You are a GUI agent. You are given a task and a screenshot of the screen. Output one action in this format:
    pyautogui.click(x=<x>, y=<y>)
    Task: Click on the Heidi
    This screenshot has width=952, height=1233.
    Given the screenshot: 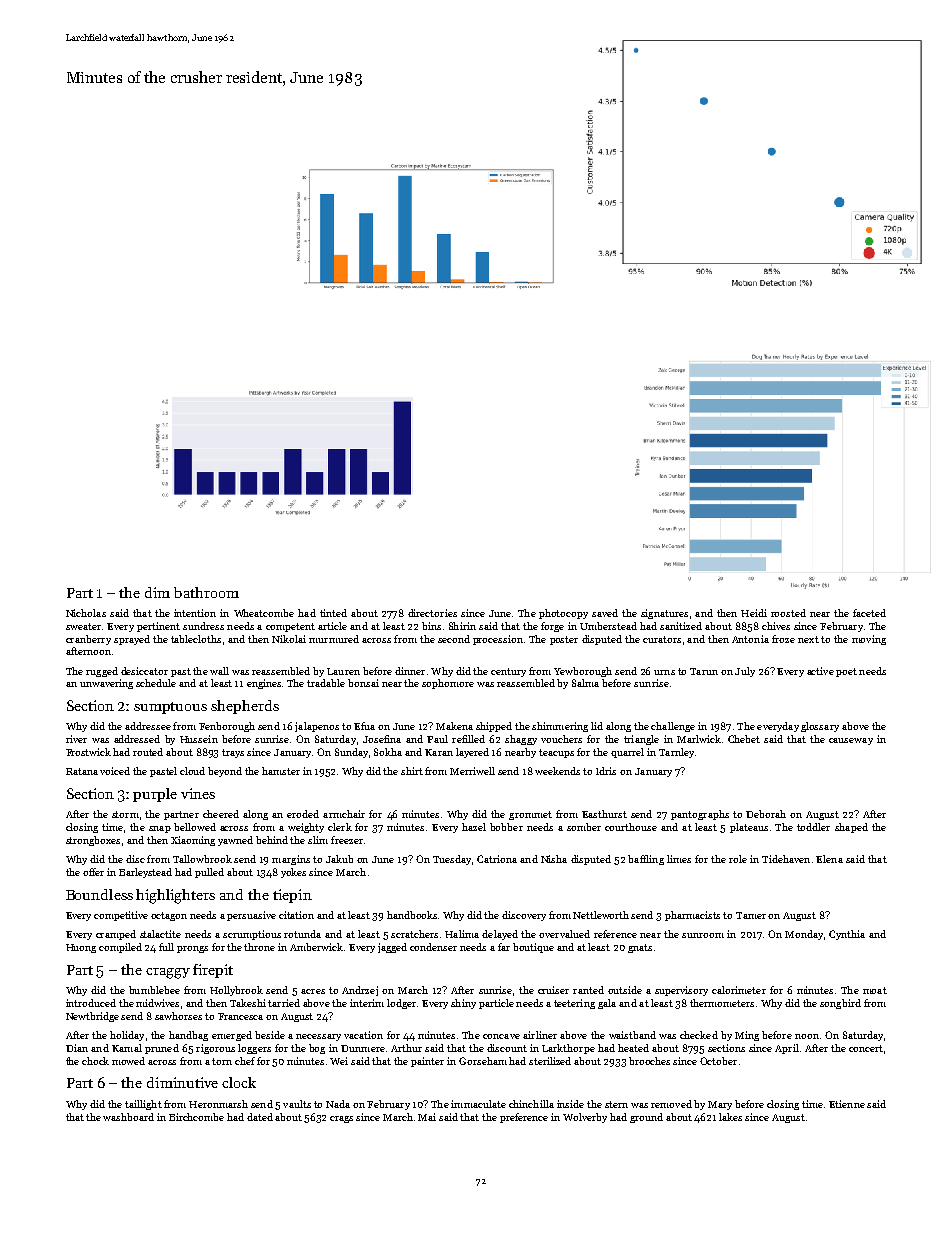 What is the action you would take?
    pyautogui.click(x=754, y=613)
